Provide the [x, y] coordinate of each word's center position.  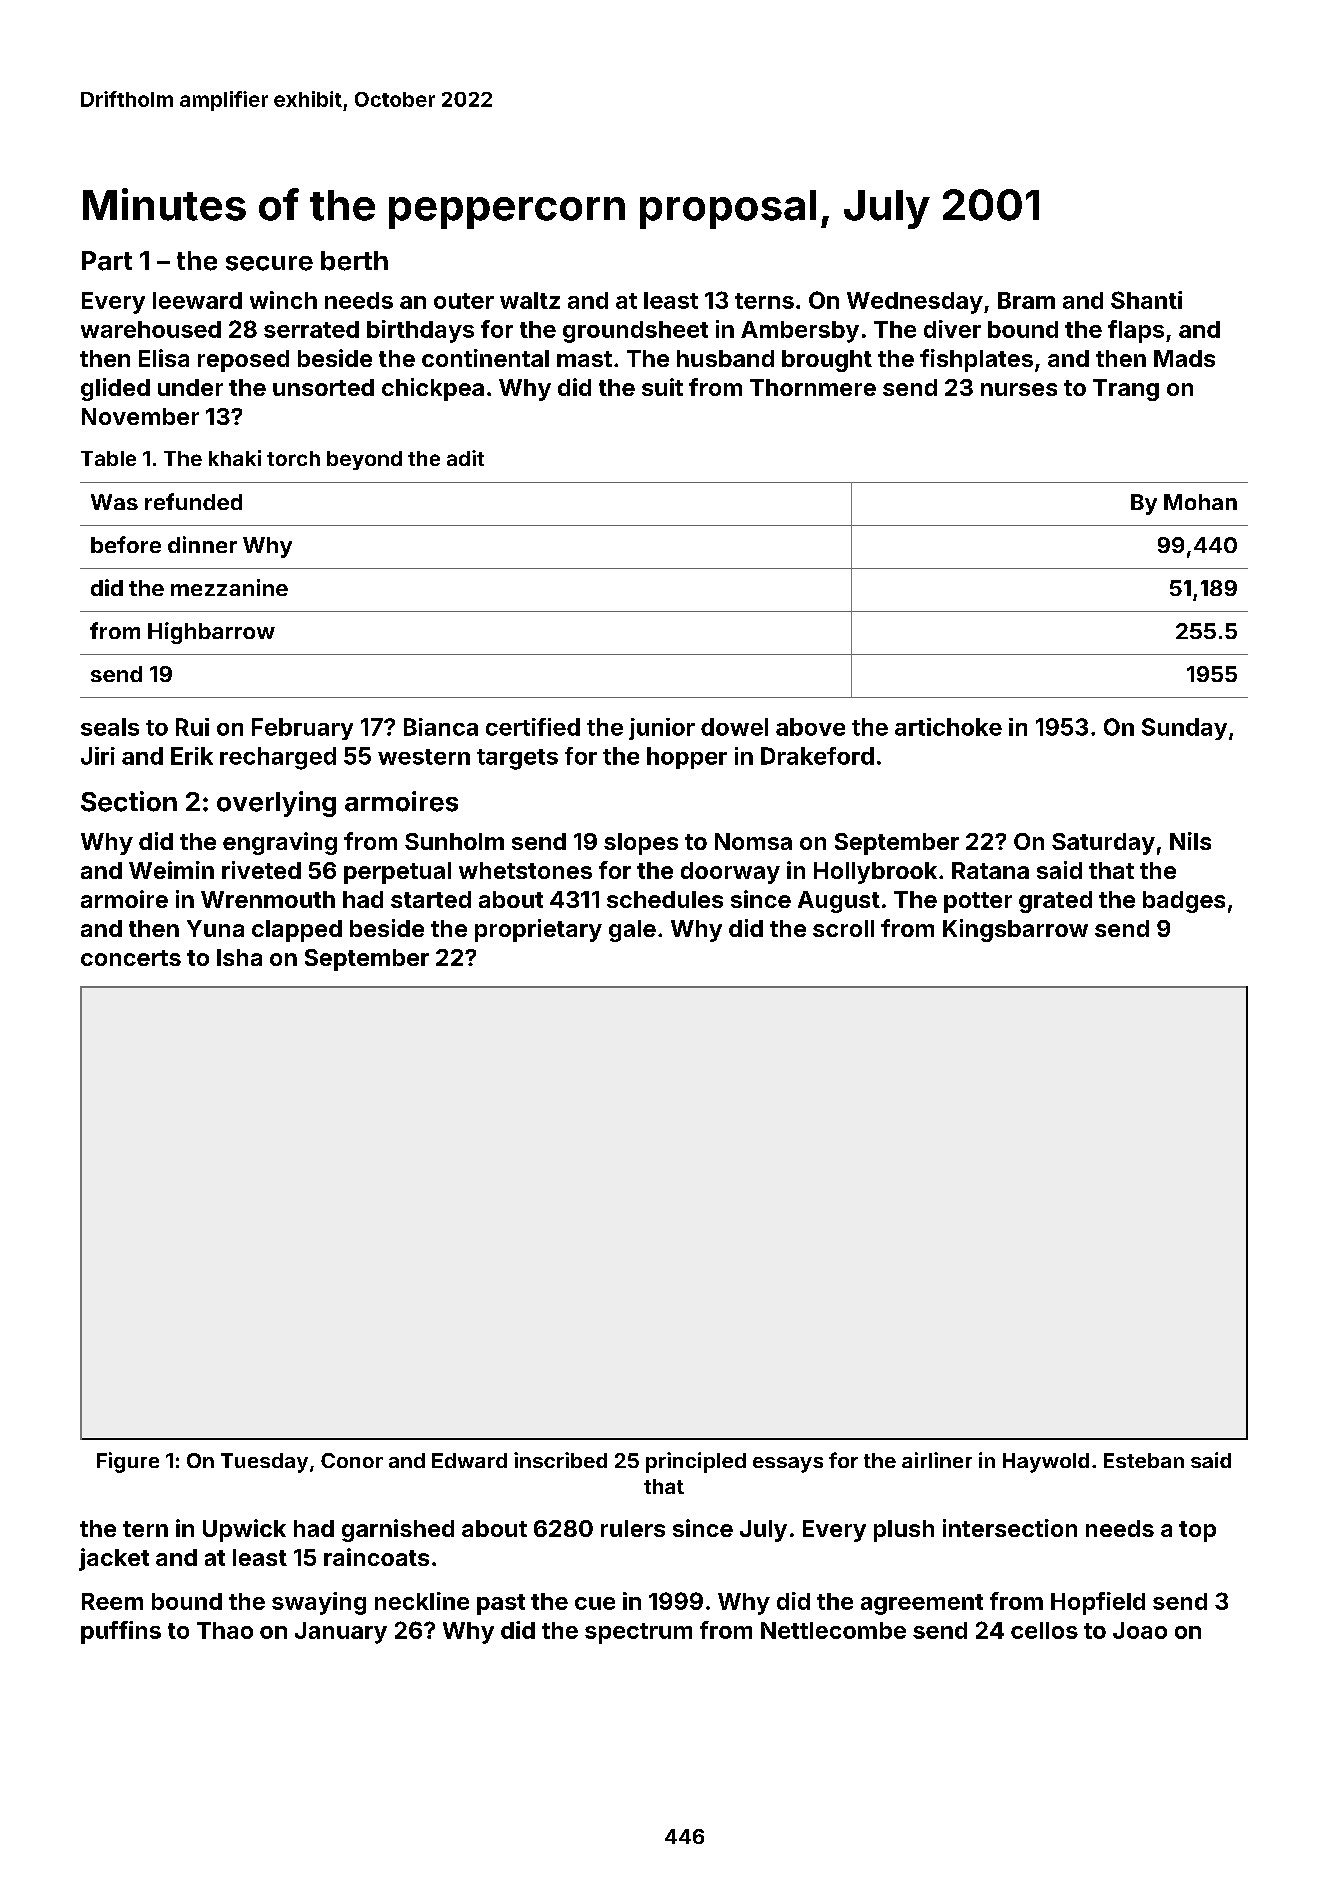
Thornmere [813, 387]
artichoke [948, 727]
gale [632, 931]
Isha [239, 957]
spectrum [638, 1633]
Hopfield [1098, 1603]
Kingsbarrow [1015, 930]
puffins [121, 1632]
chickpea [433, 389]
